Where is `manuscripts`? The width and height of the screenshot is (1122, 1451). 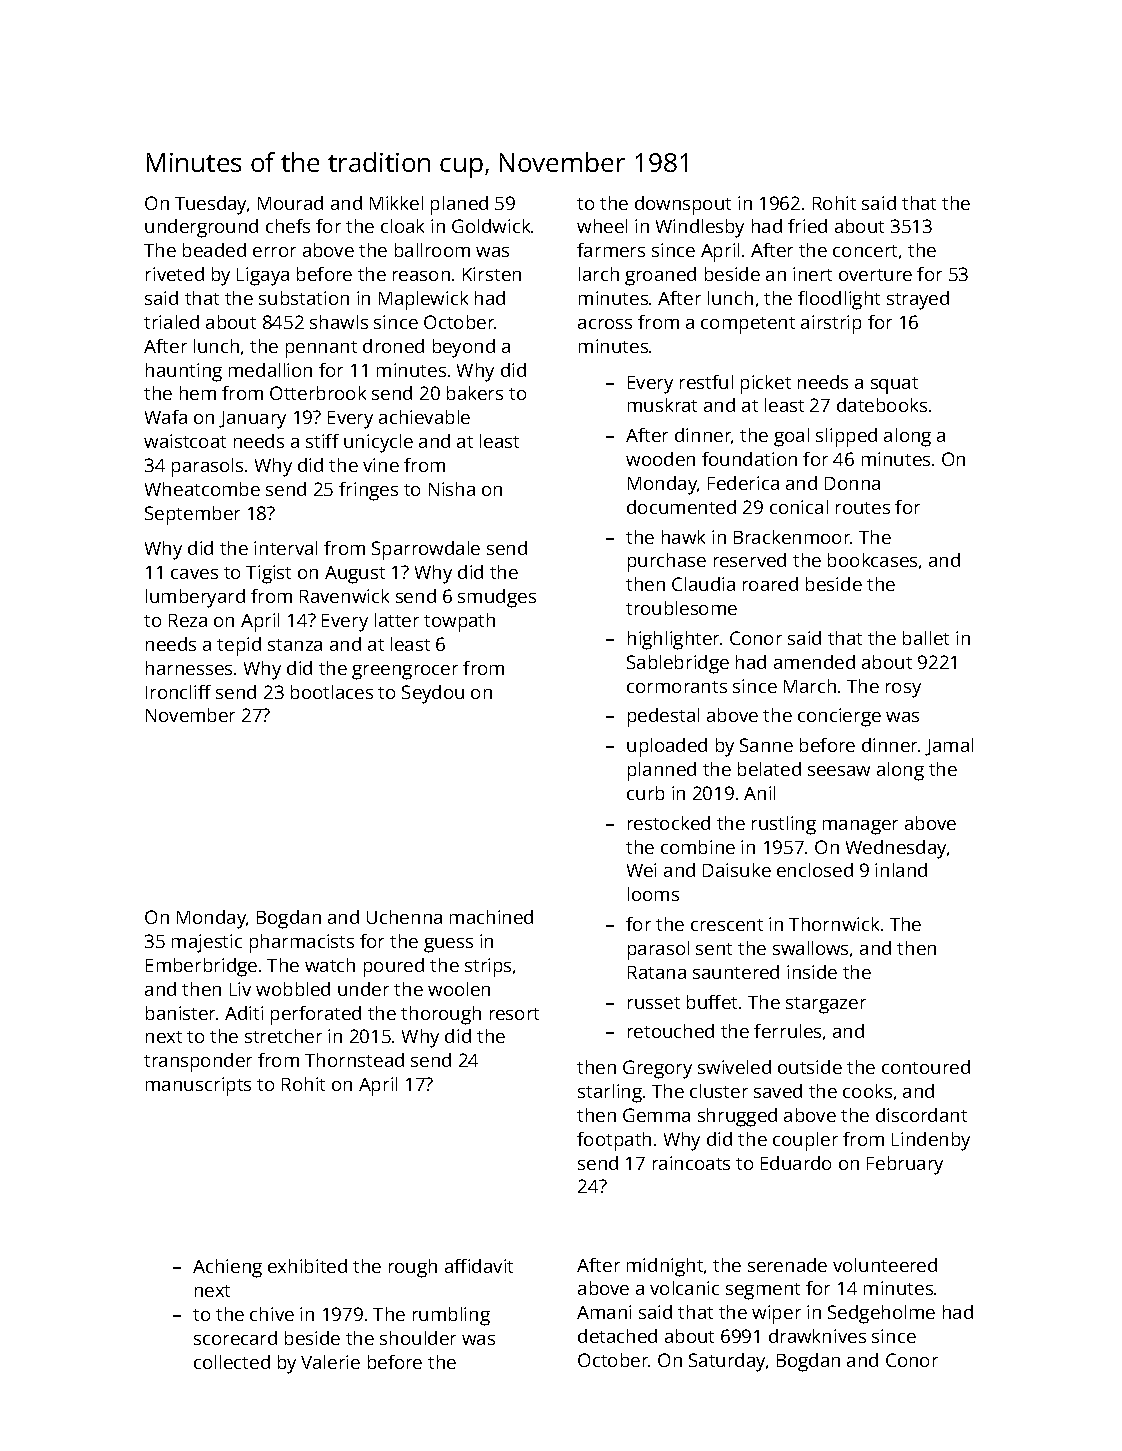 manuscripts is located at coordinates (198, 1086).
